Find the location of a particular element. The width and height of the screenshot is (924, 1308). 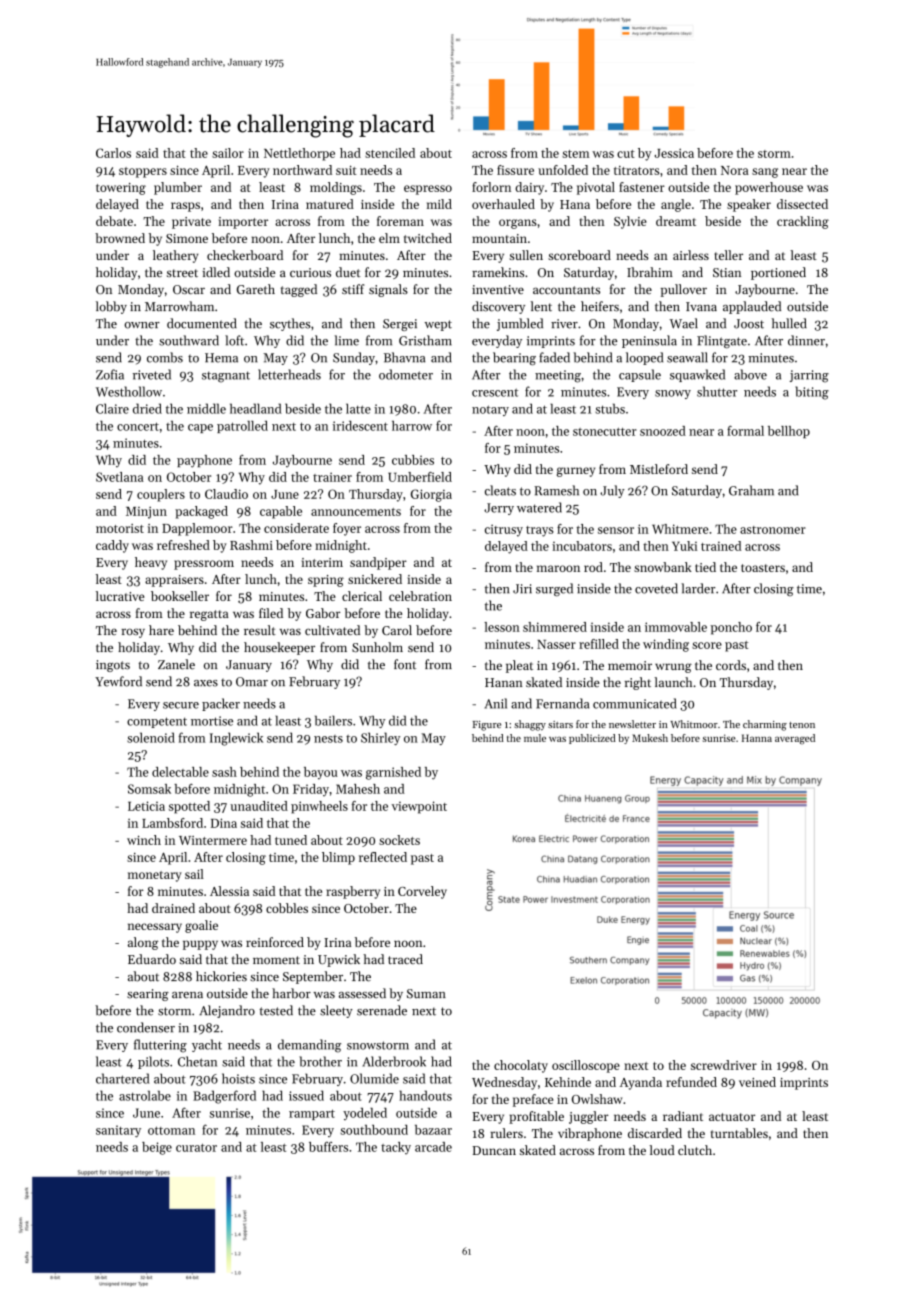

Mukesh is located at coordinates (650, 738).
